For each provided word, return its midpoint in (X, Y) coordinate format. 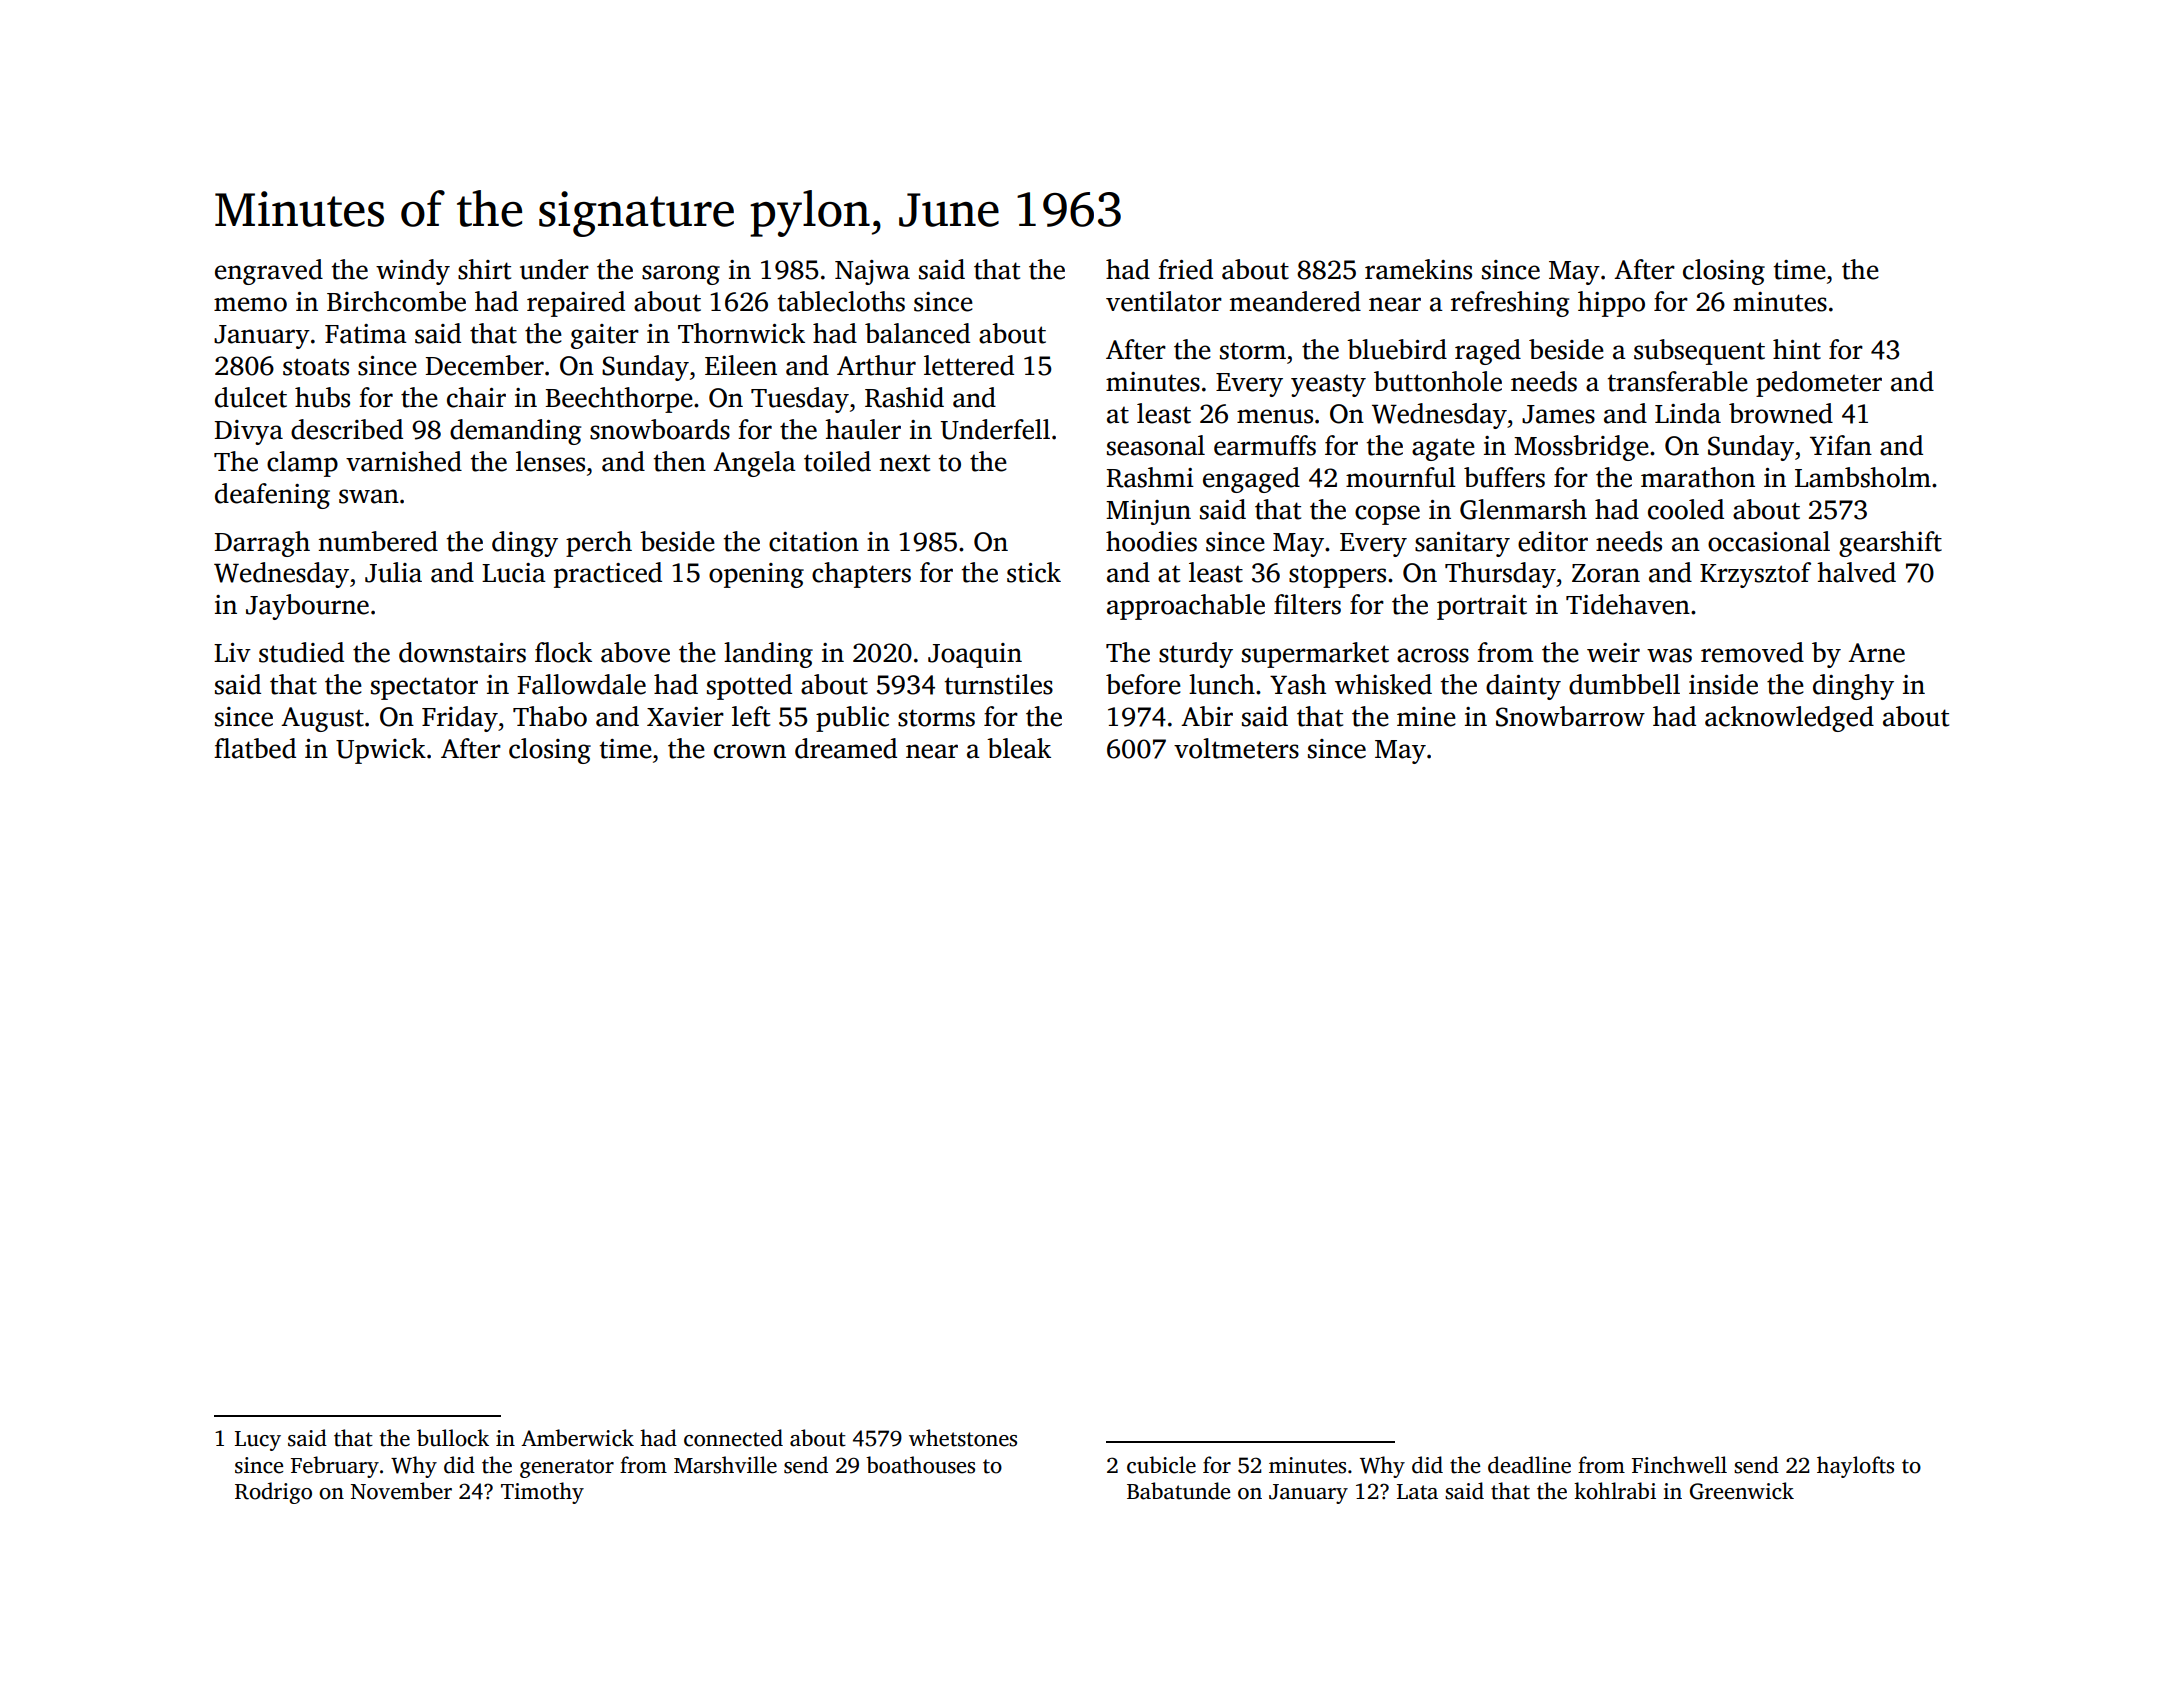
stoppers (1337, 576)
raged (1488, 352)
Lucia (514, 573)
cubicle (1161, 1465)
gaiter (605, 336)
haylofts (1855, 1467)
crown (750, 751)
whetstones (963, 1438)
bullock (453, 1438)
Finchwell (1679, 1465)
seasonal (1156, 445)
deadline (1529, 1465)
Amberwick (577, 1438)
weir (1613, 653)
